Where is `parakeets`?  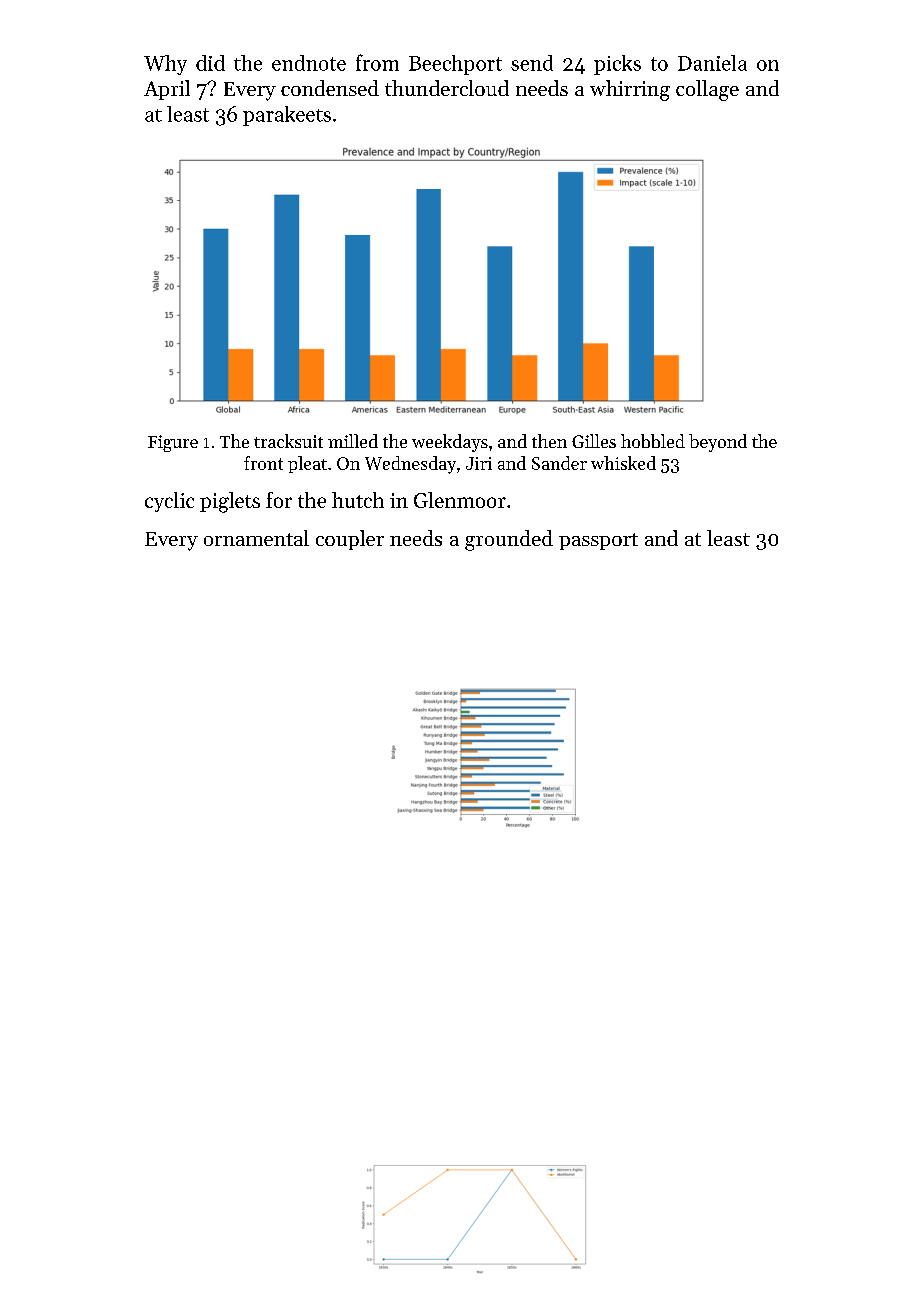
parakeets is located at coordinates (287, 116).
